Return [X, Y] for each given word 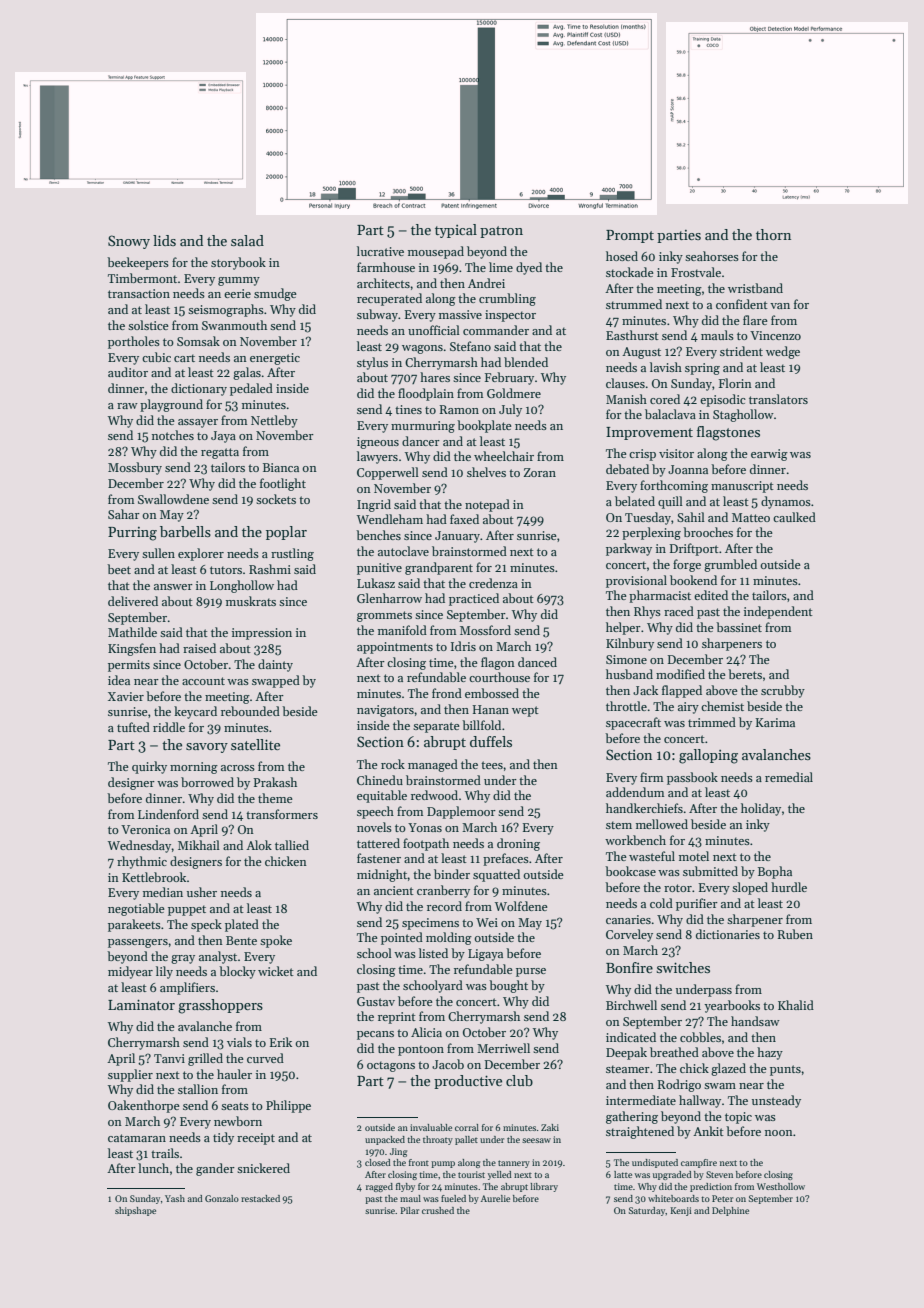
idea [119, 680]
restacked [260, 1198]
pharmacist [660, 596]
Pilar [409, 1210]
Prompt [630, 236]
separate [436, 727]
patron [501, 232]
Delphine [730, 1211]
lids [164, 240]
